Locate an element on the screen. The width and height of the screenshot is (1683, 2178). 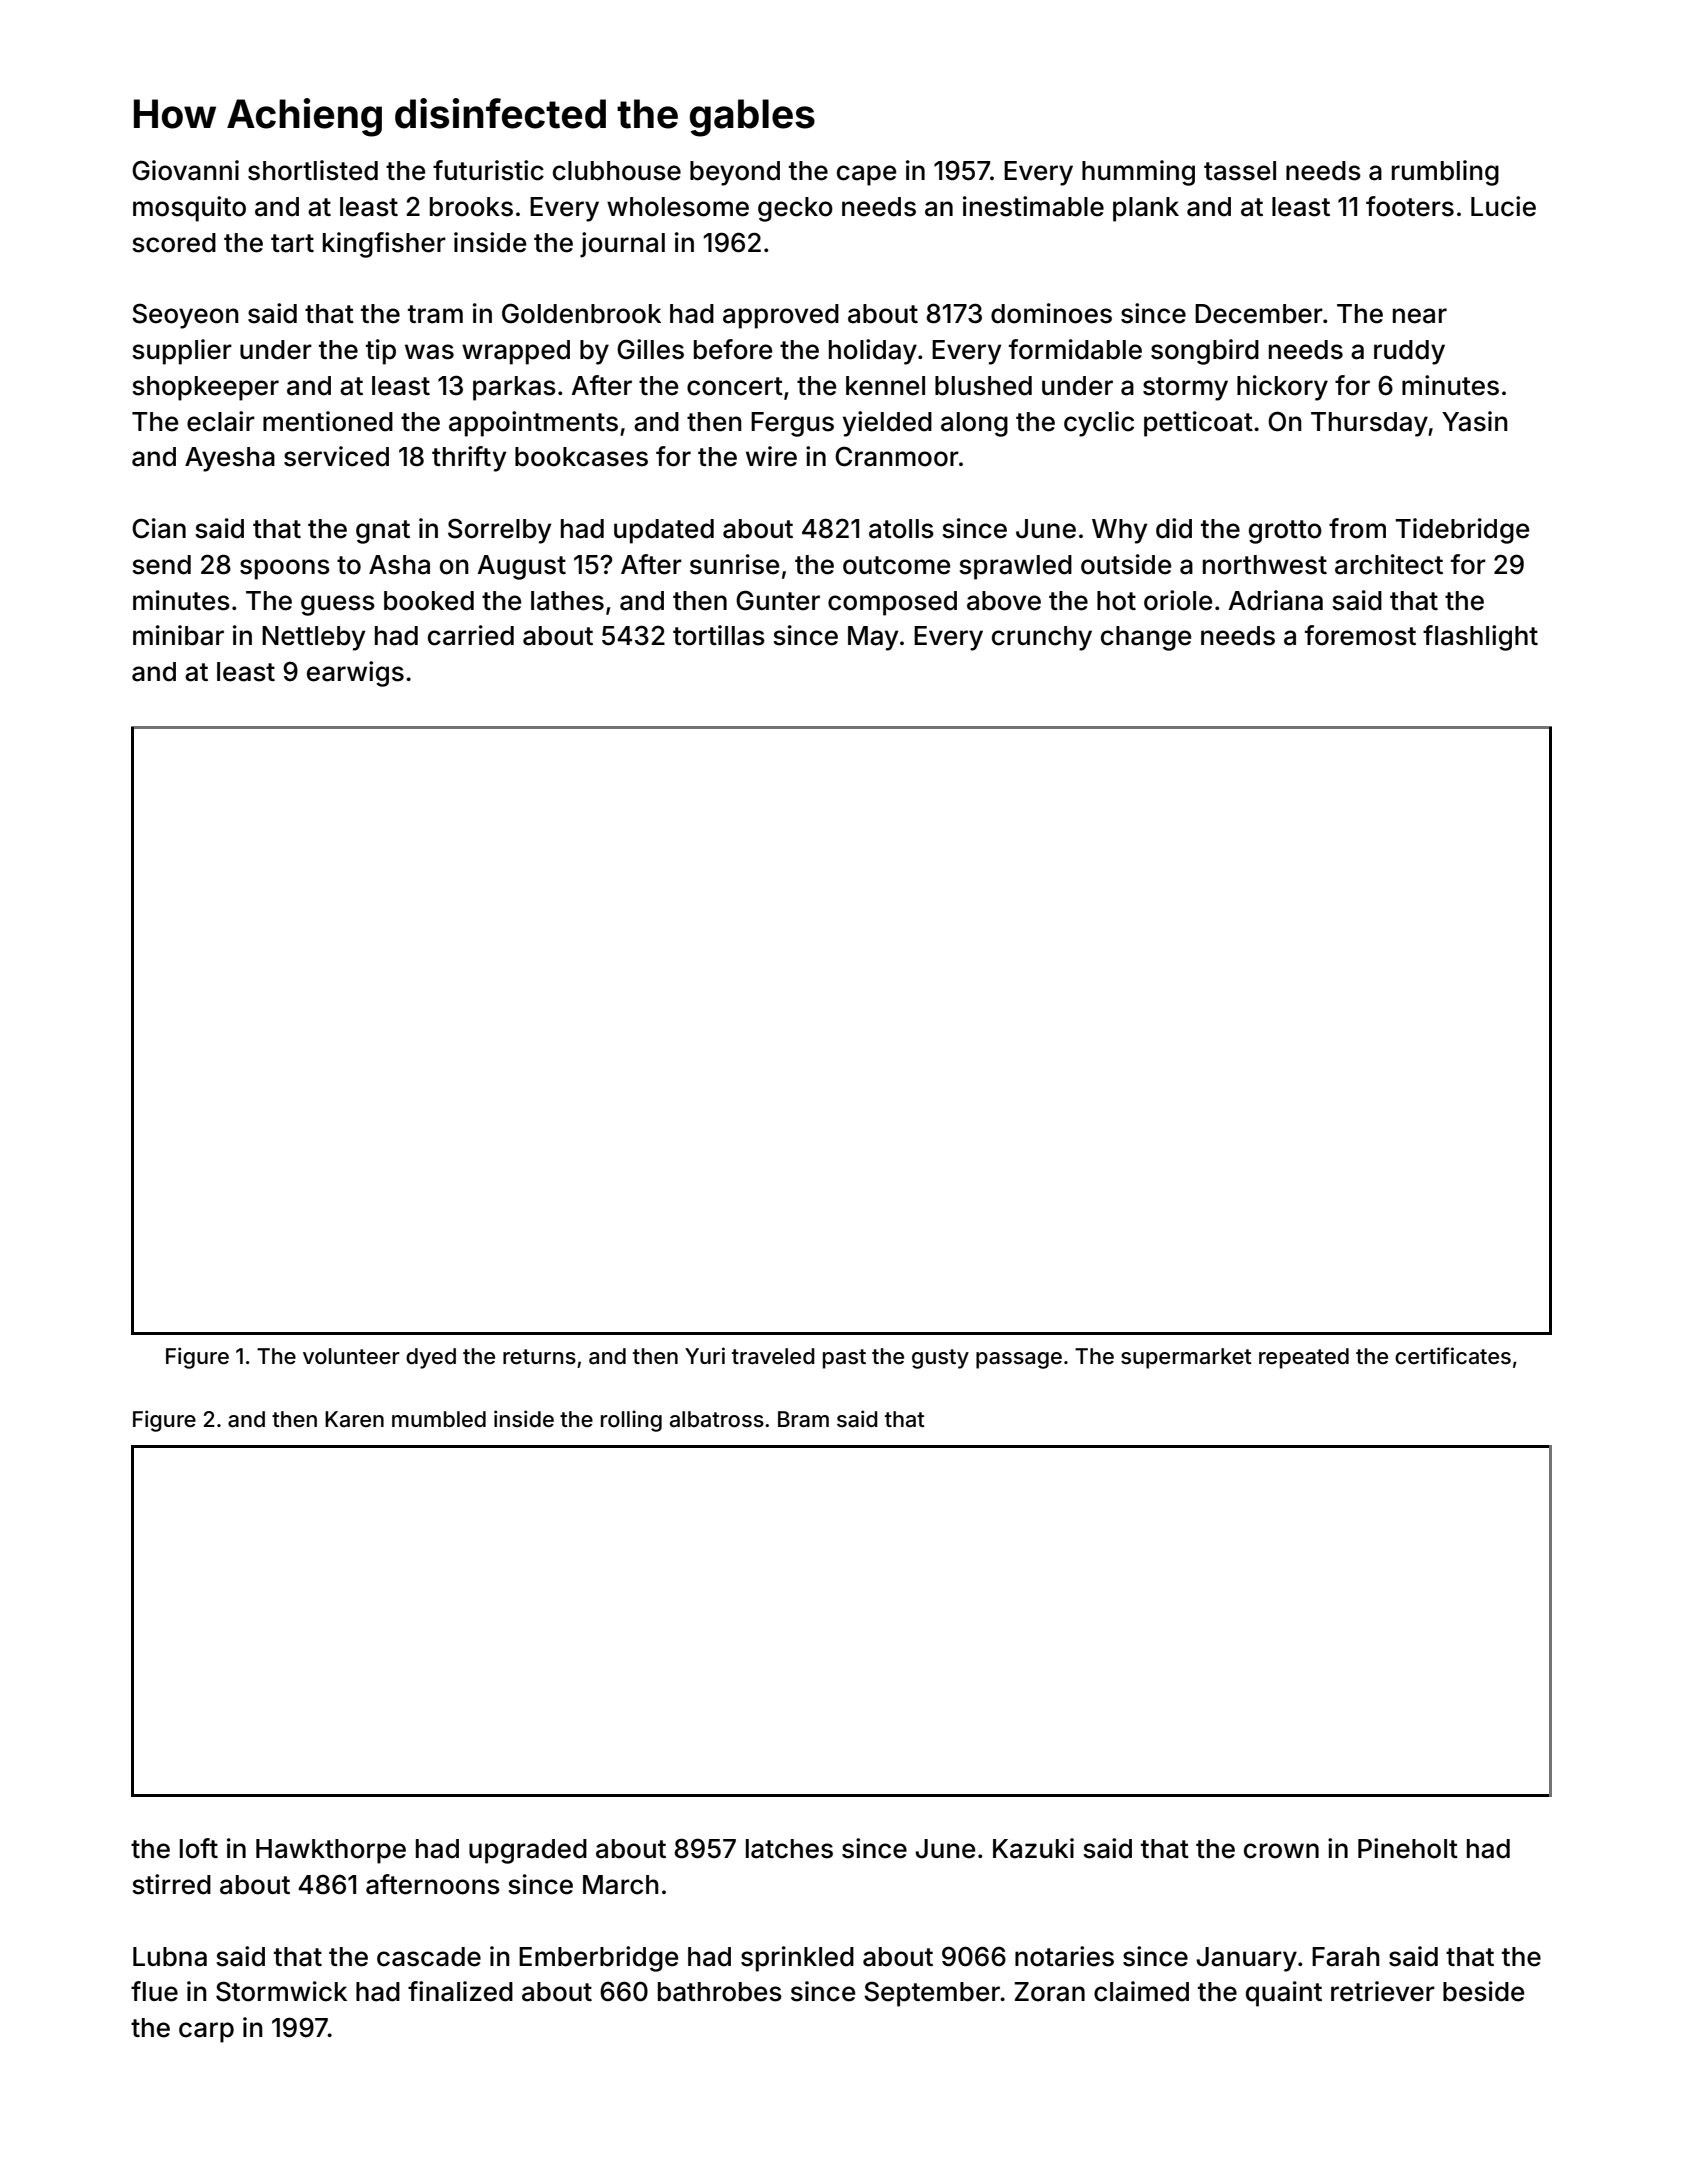
humming is located at coordinates (1138, 173).
